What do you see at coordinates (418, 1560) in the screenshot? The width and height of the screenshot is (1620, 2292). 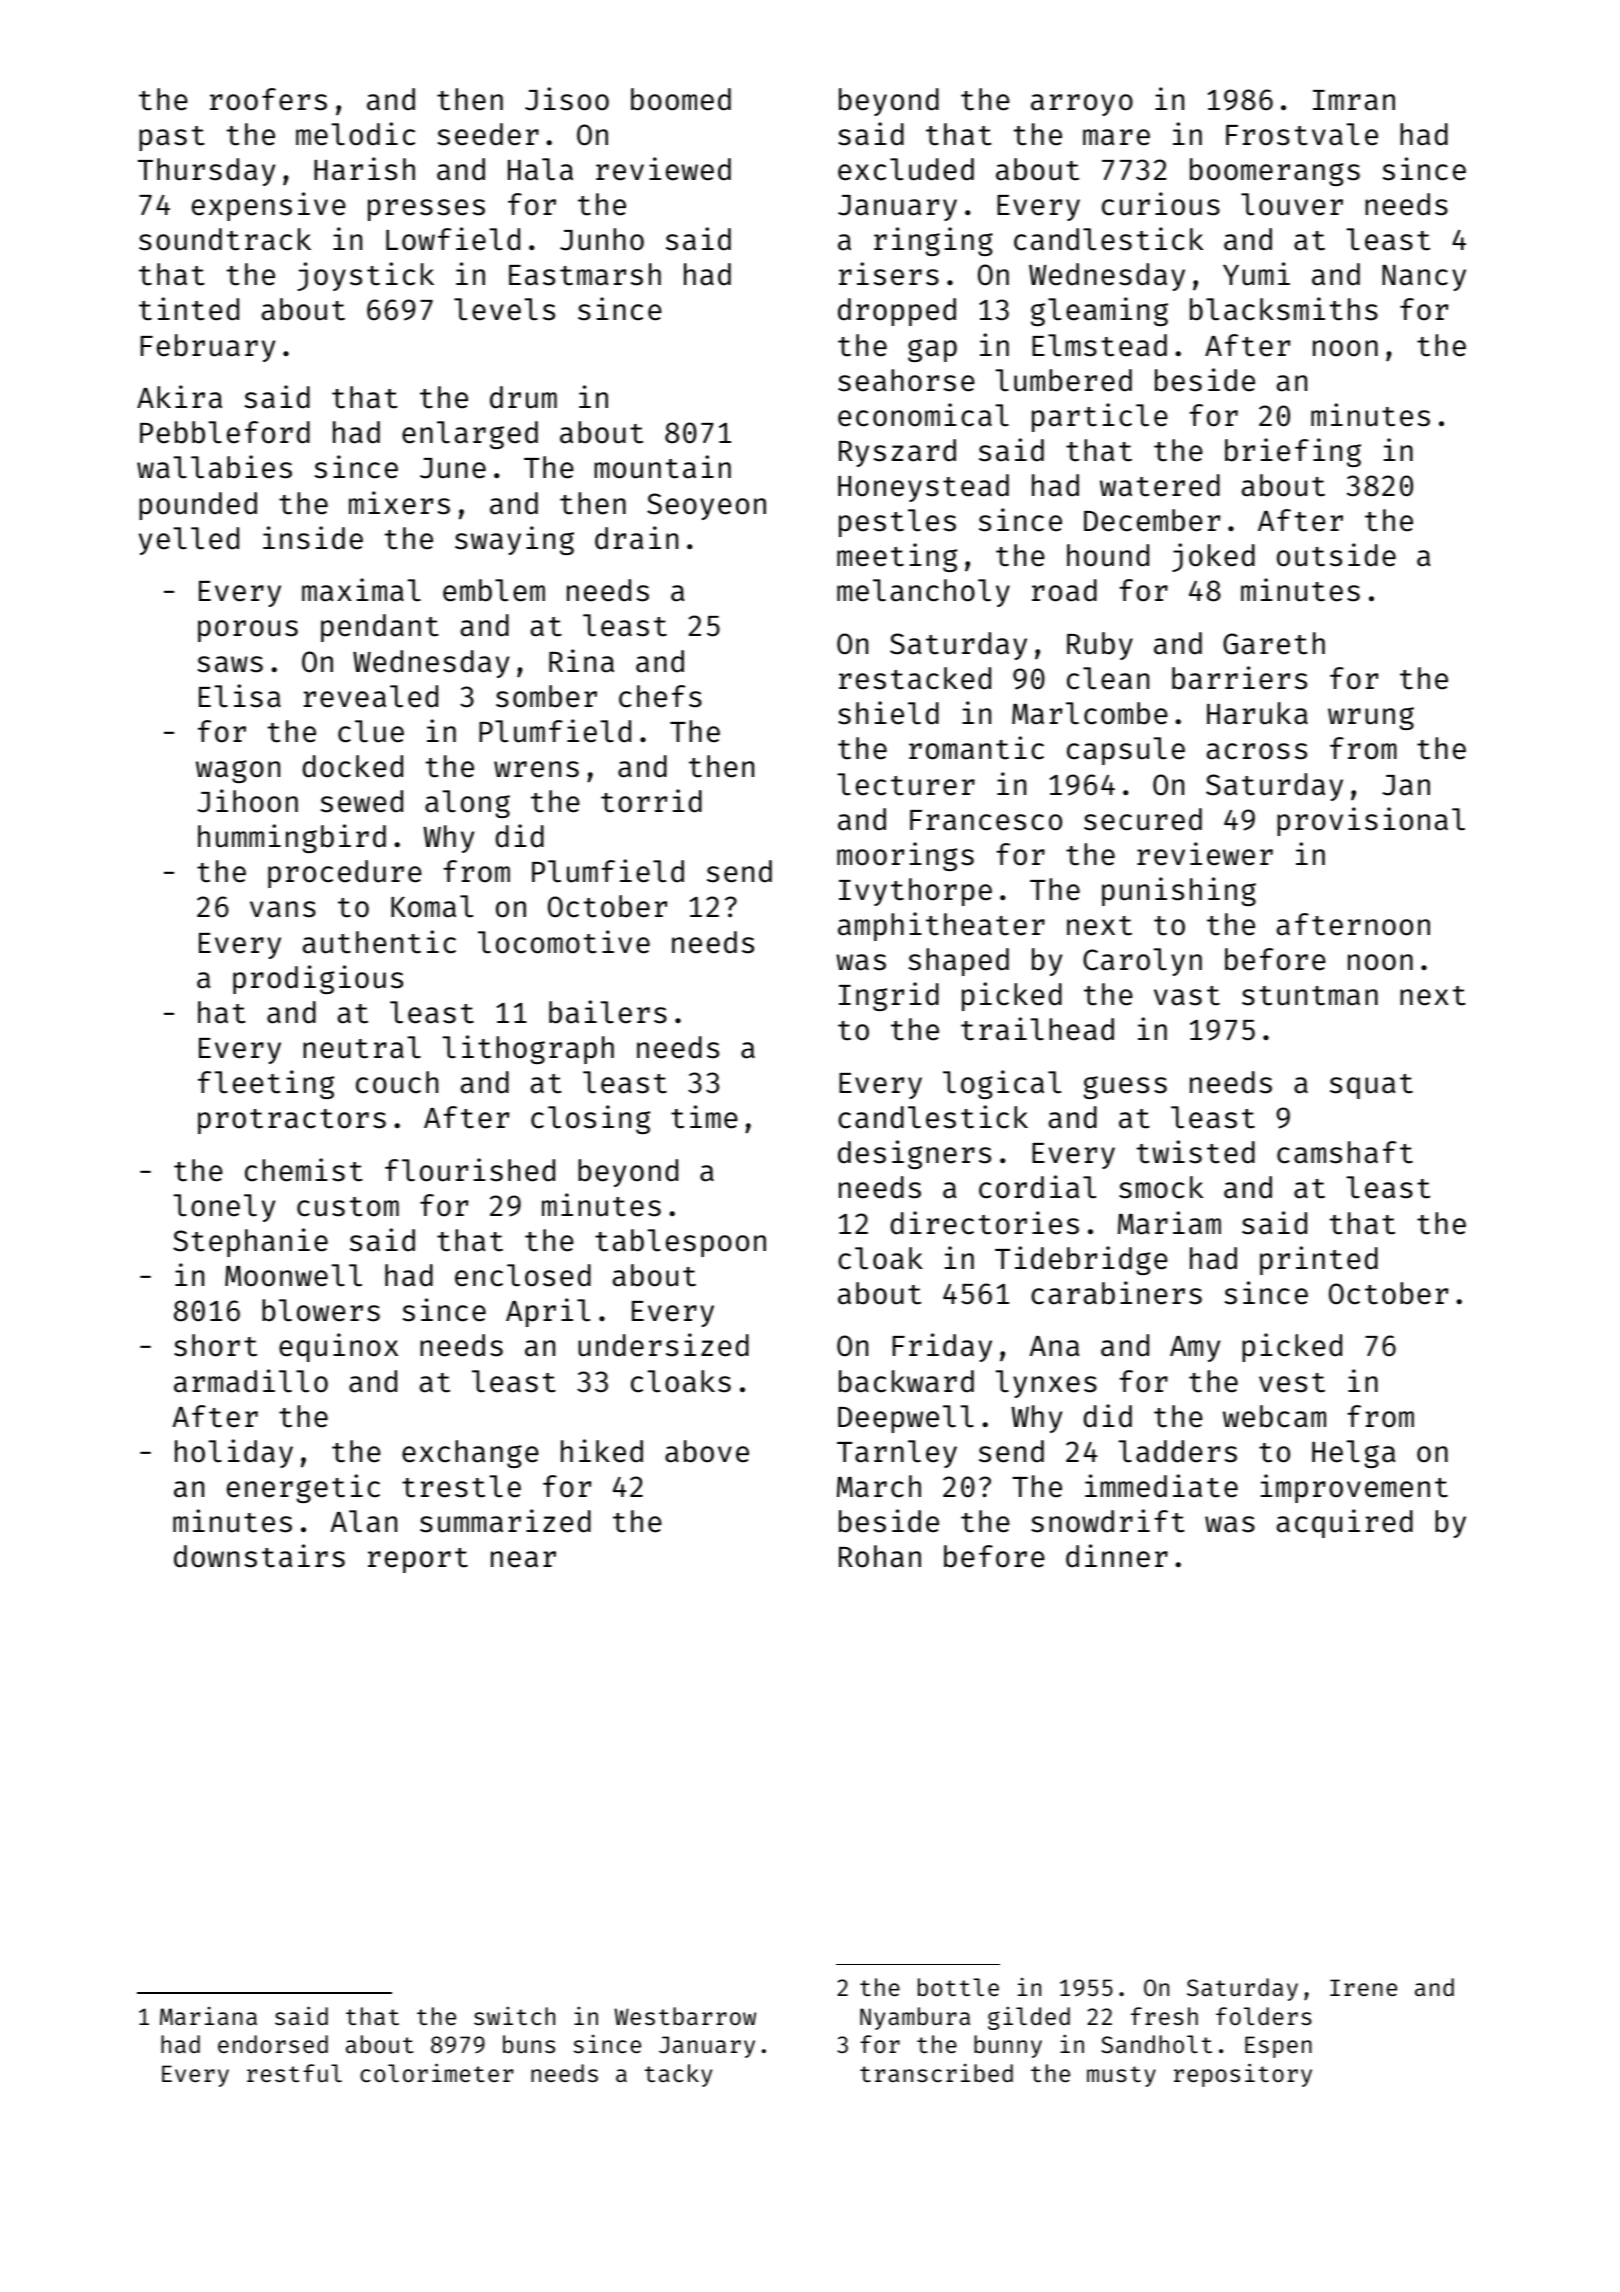 I see `report` at bounding box center [418, 1560].
